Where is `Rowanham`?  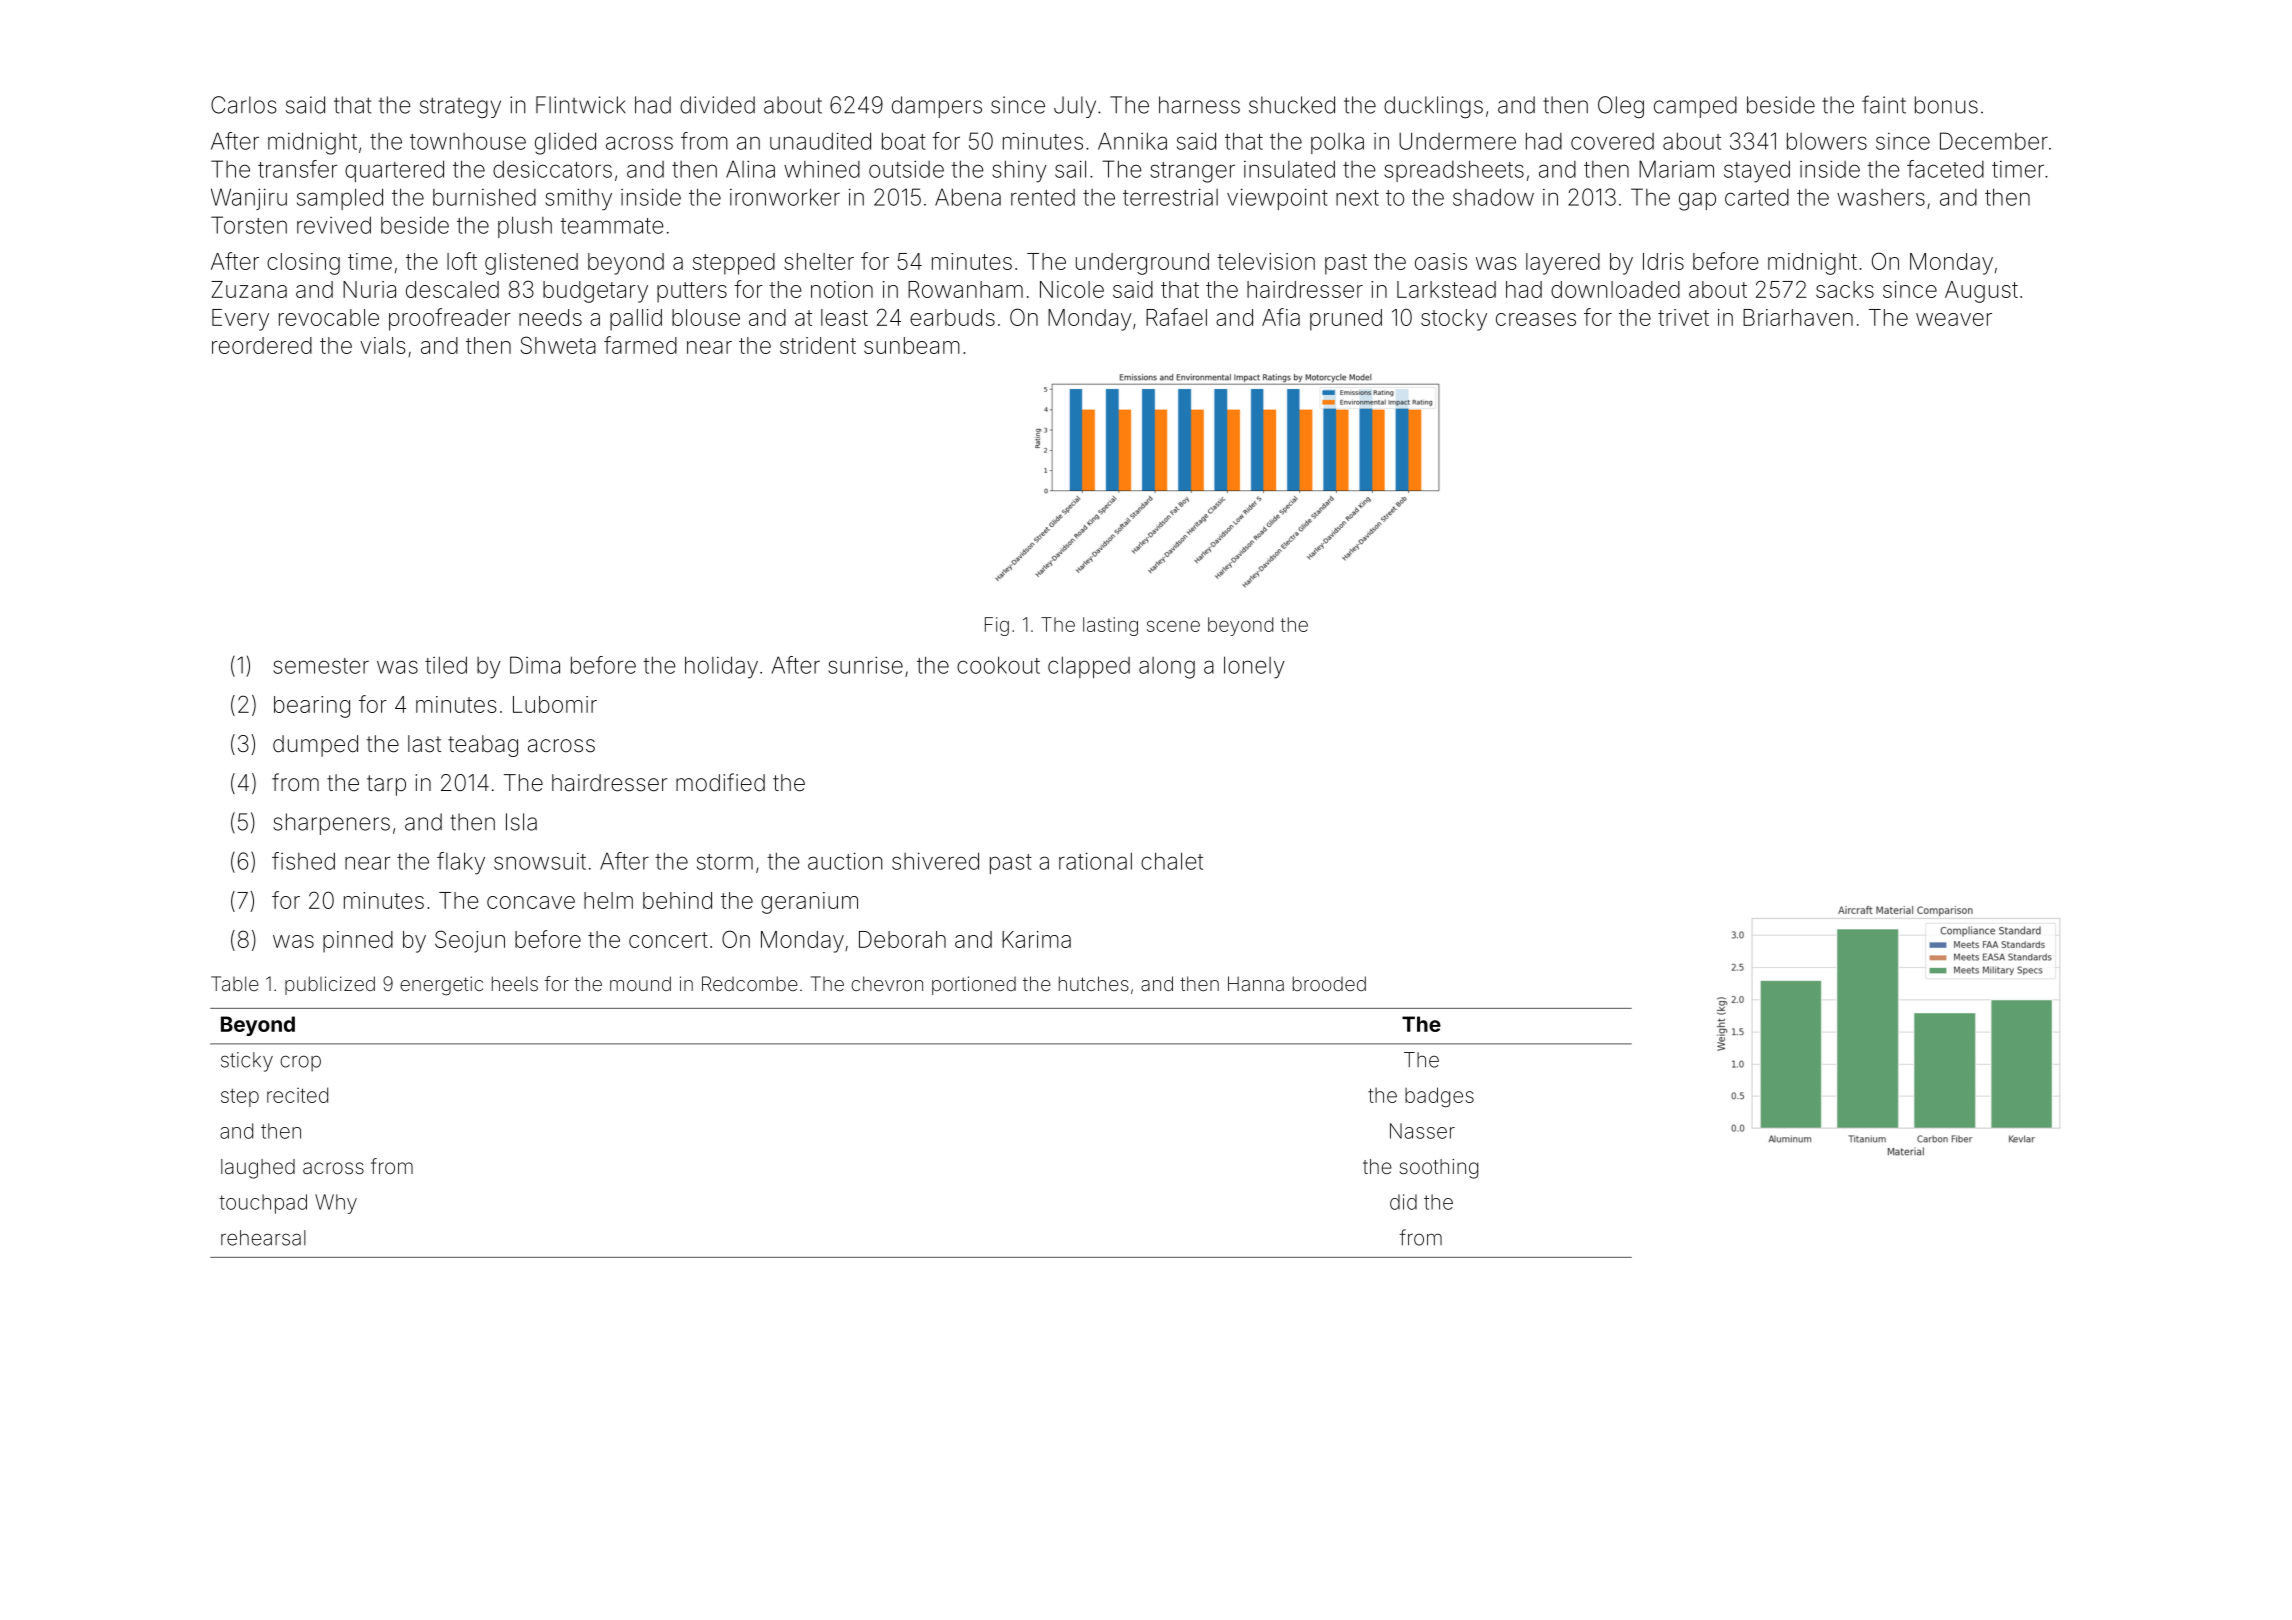 Rowanham is located at coordinates (965, 289).
